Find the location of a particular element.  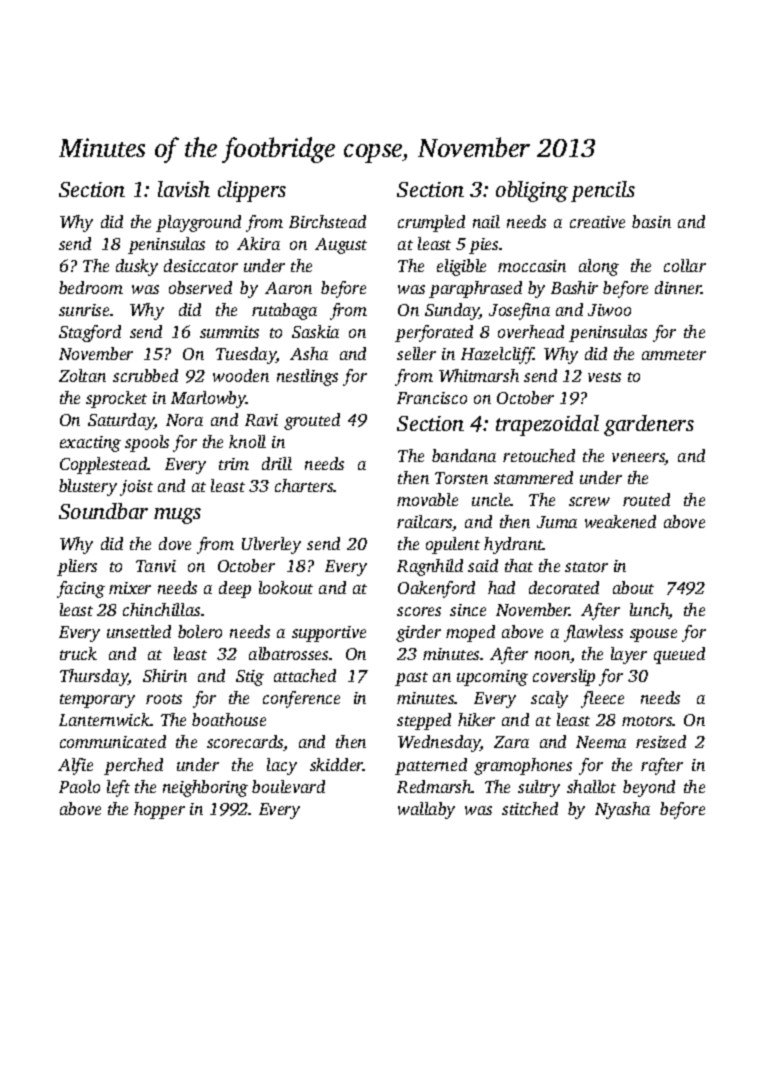

Saturday is located at coordinates (121, 421).
